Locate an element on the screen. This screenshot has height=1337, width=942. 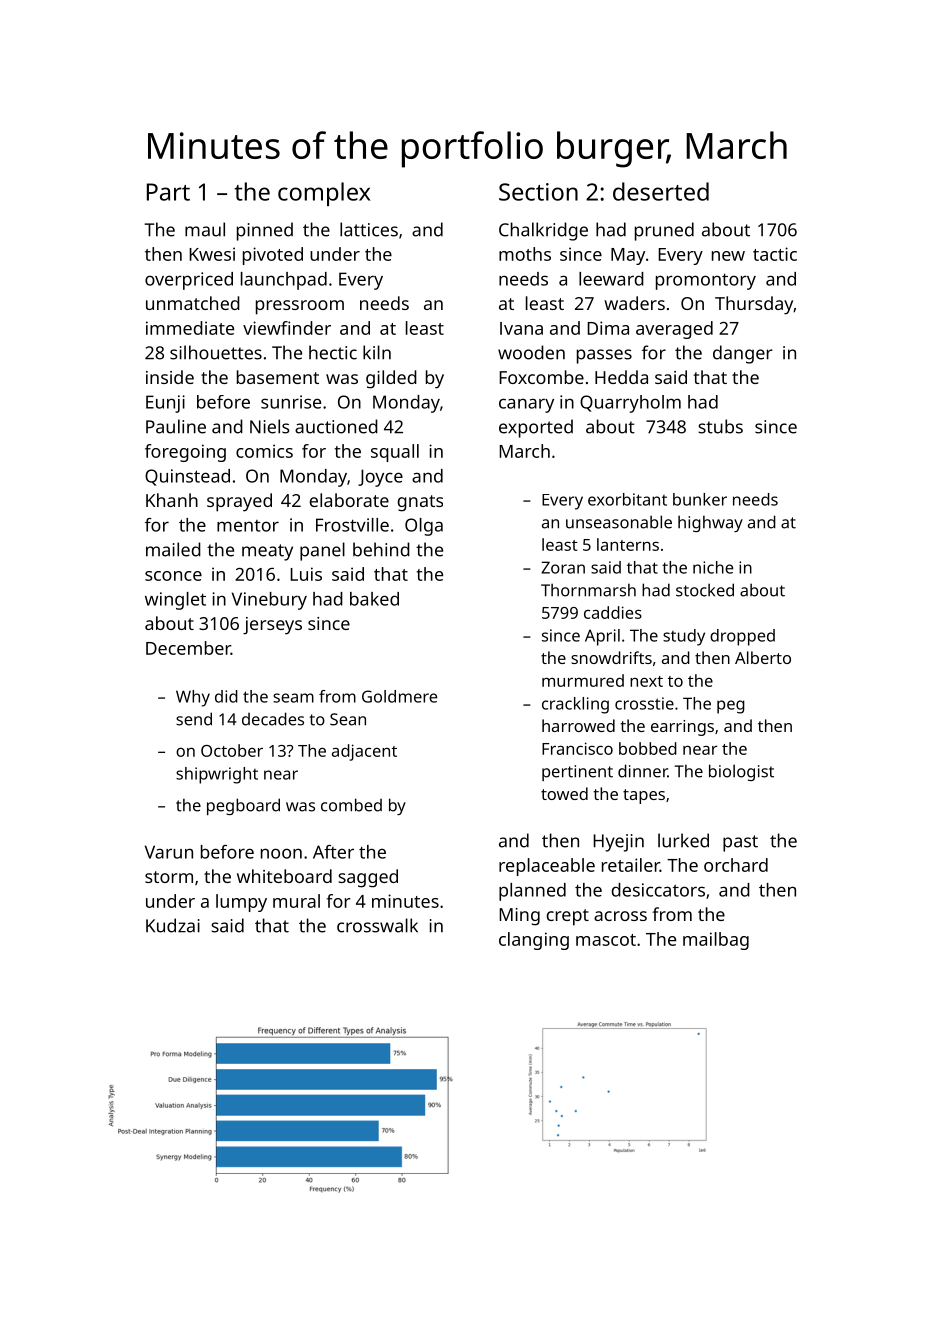
overpriced is located at coordinates (189, 281).
